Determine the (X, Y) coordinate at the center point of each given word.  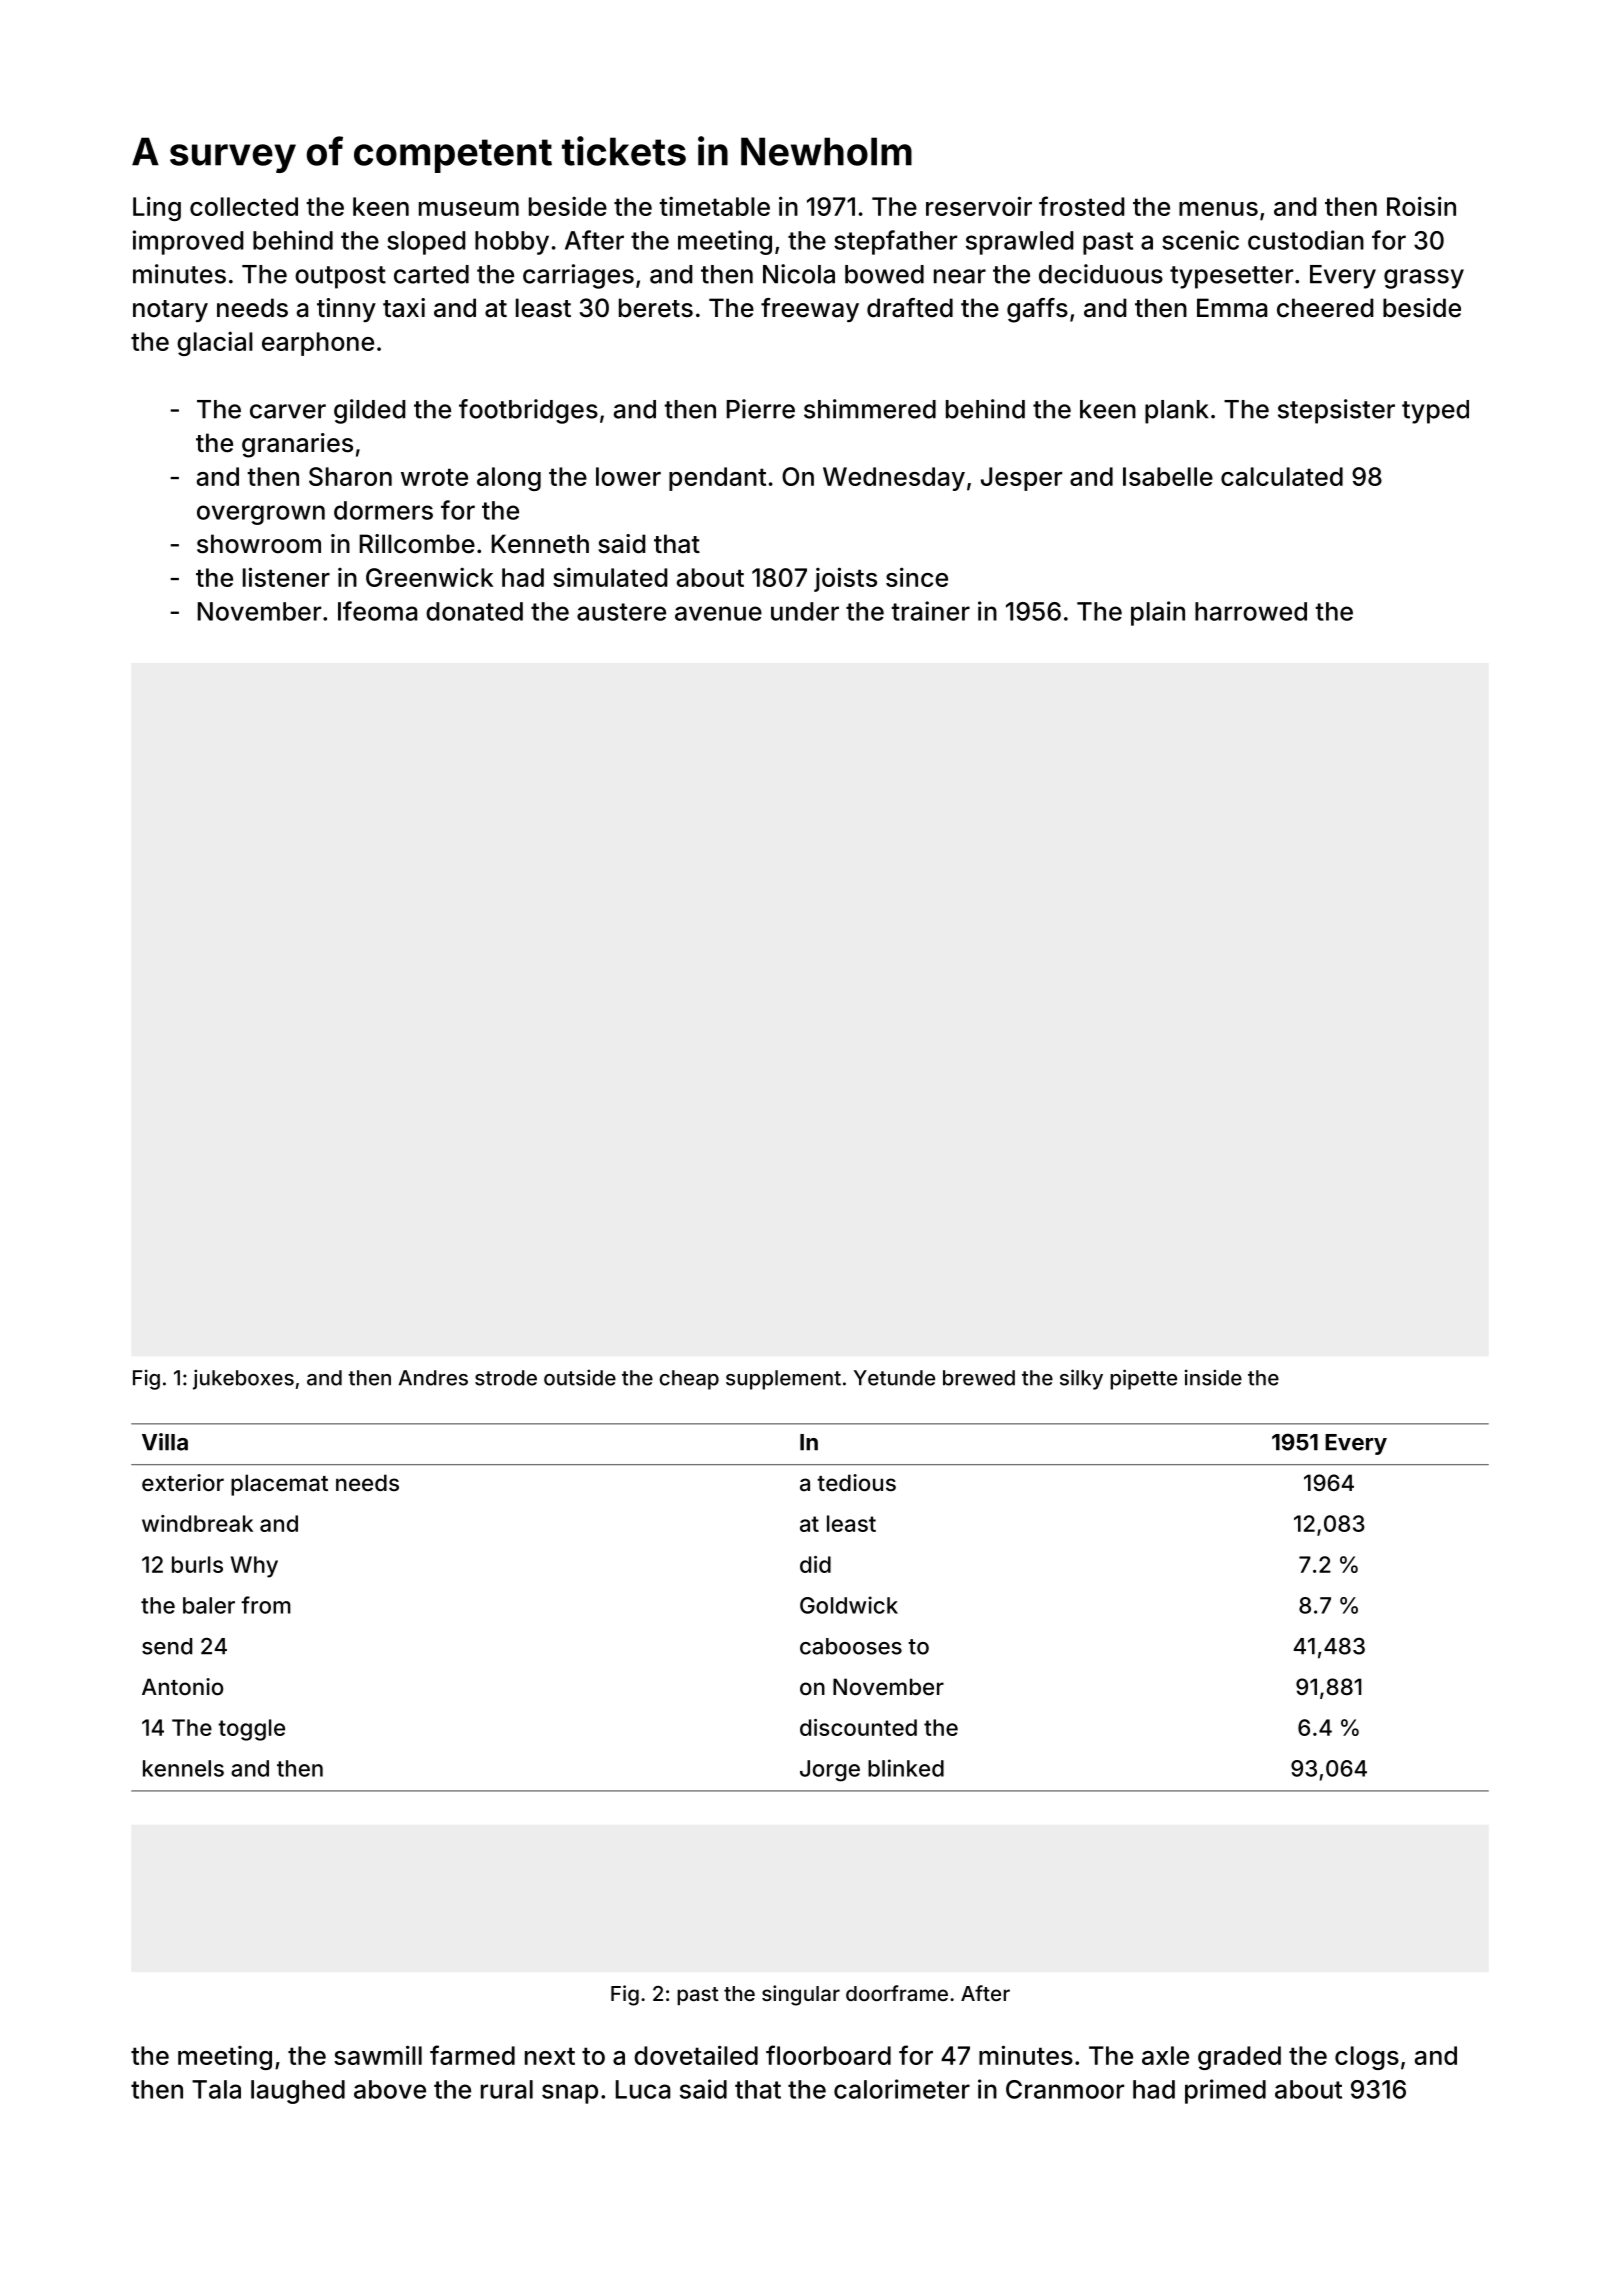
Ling (157, 208)
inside (1213, 1377)
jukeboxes (243, 1379)
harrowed (1251, 611)
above (390, 2089)
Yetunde (894, 1378)
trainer (930, 611)
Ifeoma (377, 611)
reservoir (979, 206)
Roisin (1421, 206)
